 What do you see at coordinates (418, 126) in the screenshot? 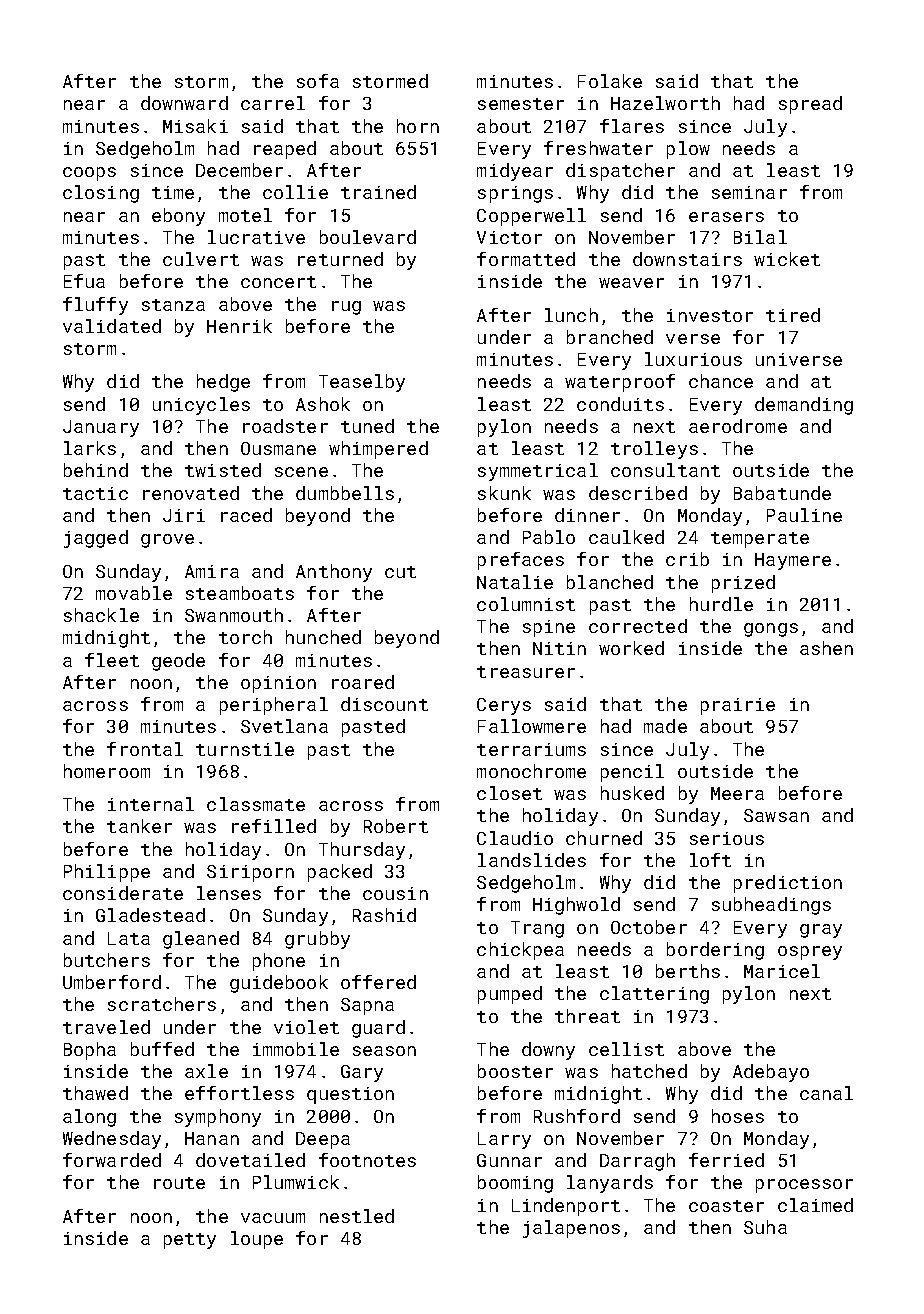
I see `horn` at bounding box center [418, 126].
